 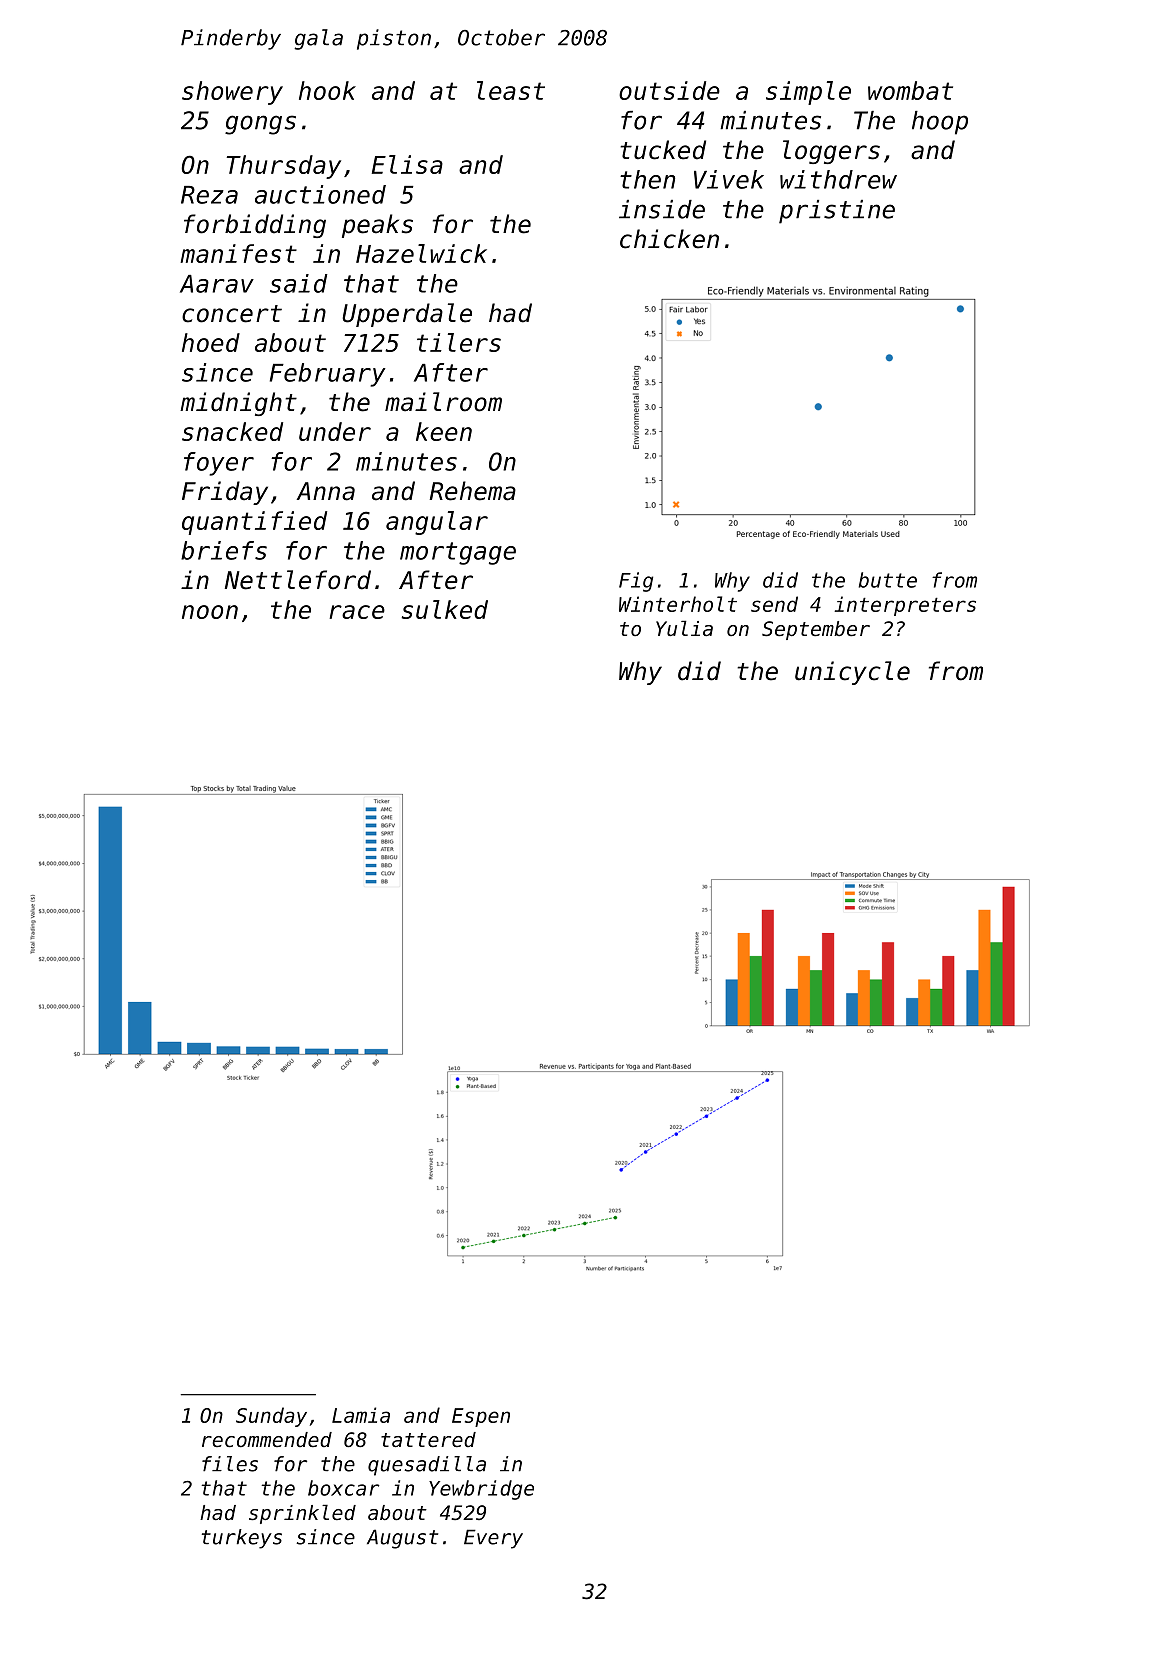 What do you see at coordinates (910, 90) in the screenshot?
I see `wombat` at bounding box center [910, 90].
